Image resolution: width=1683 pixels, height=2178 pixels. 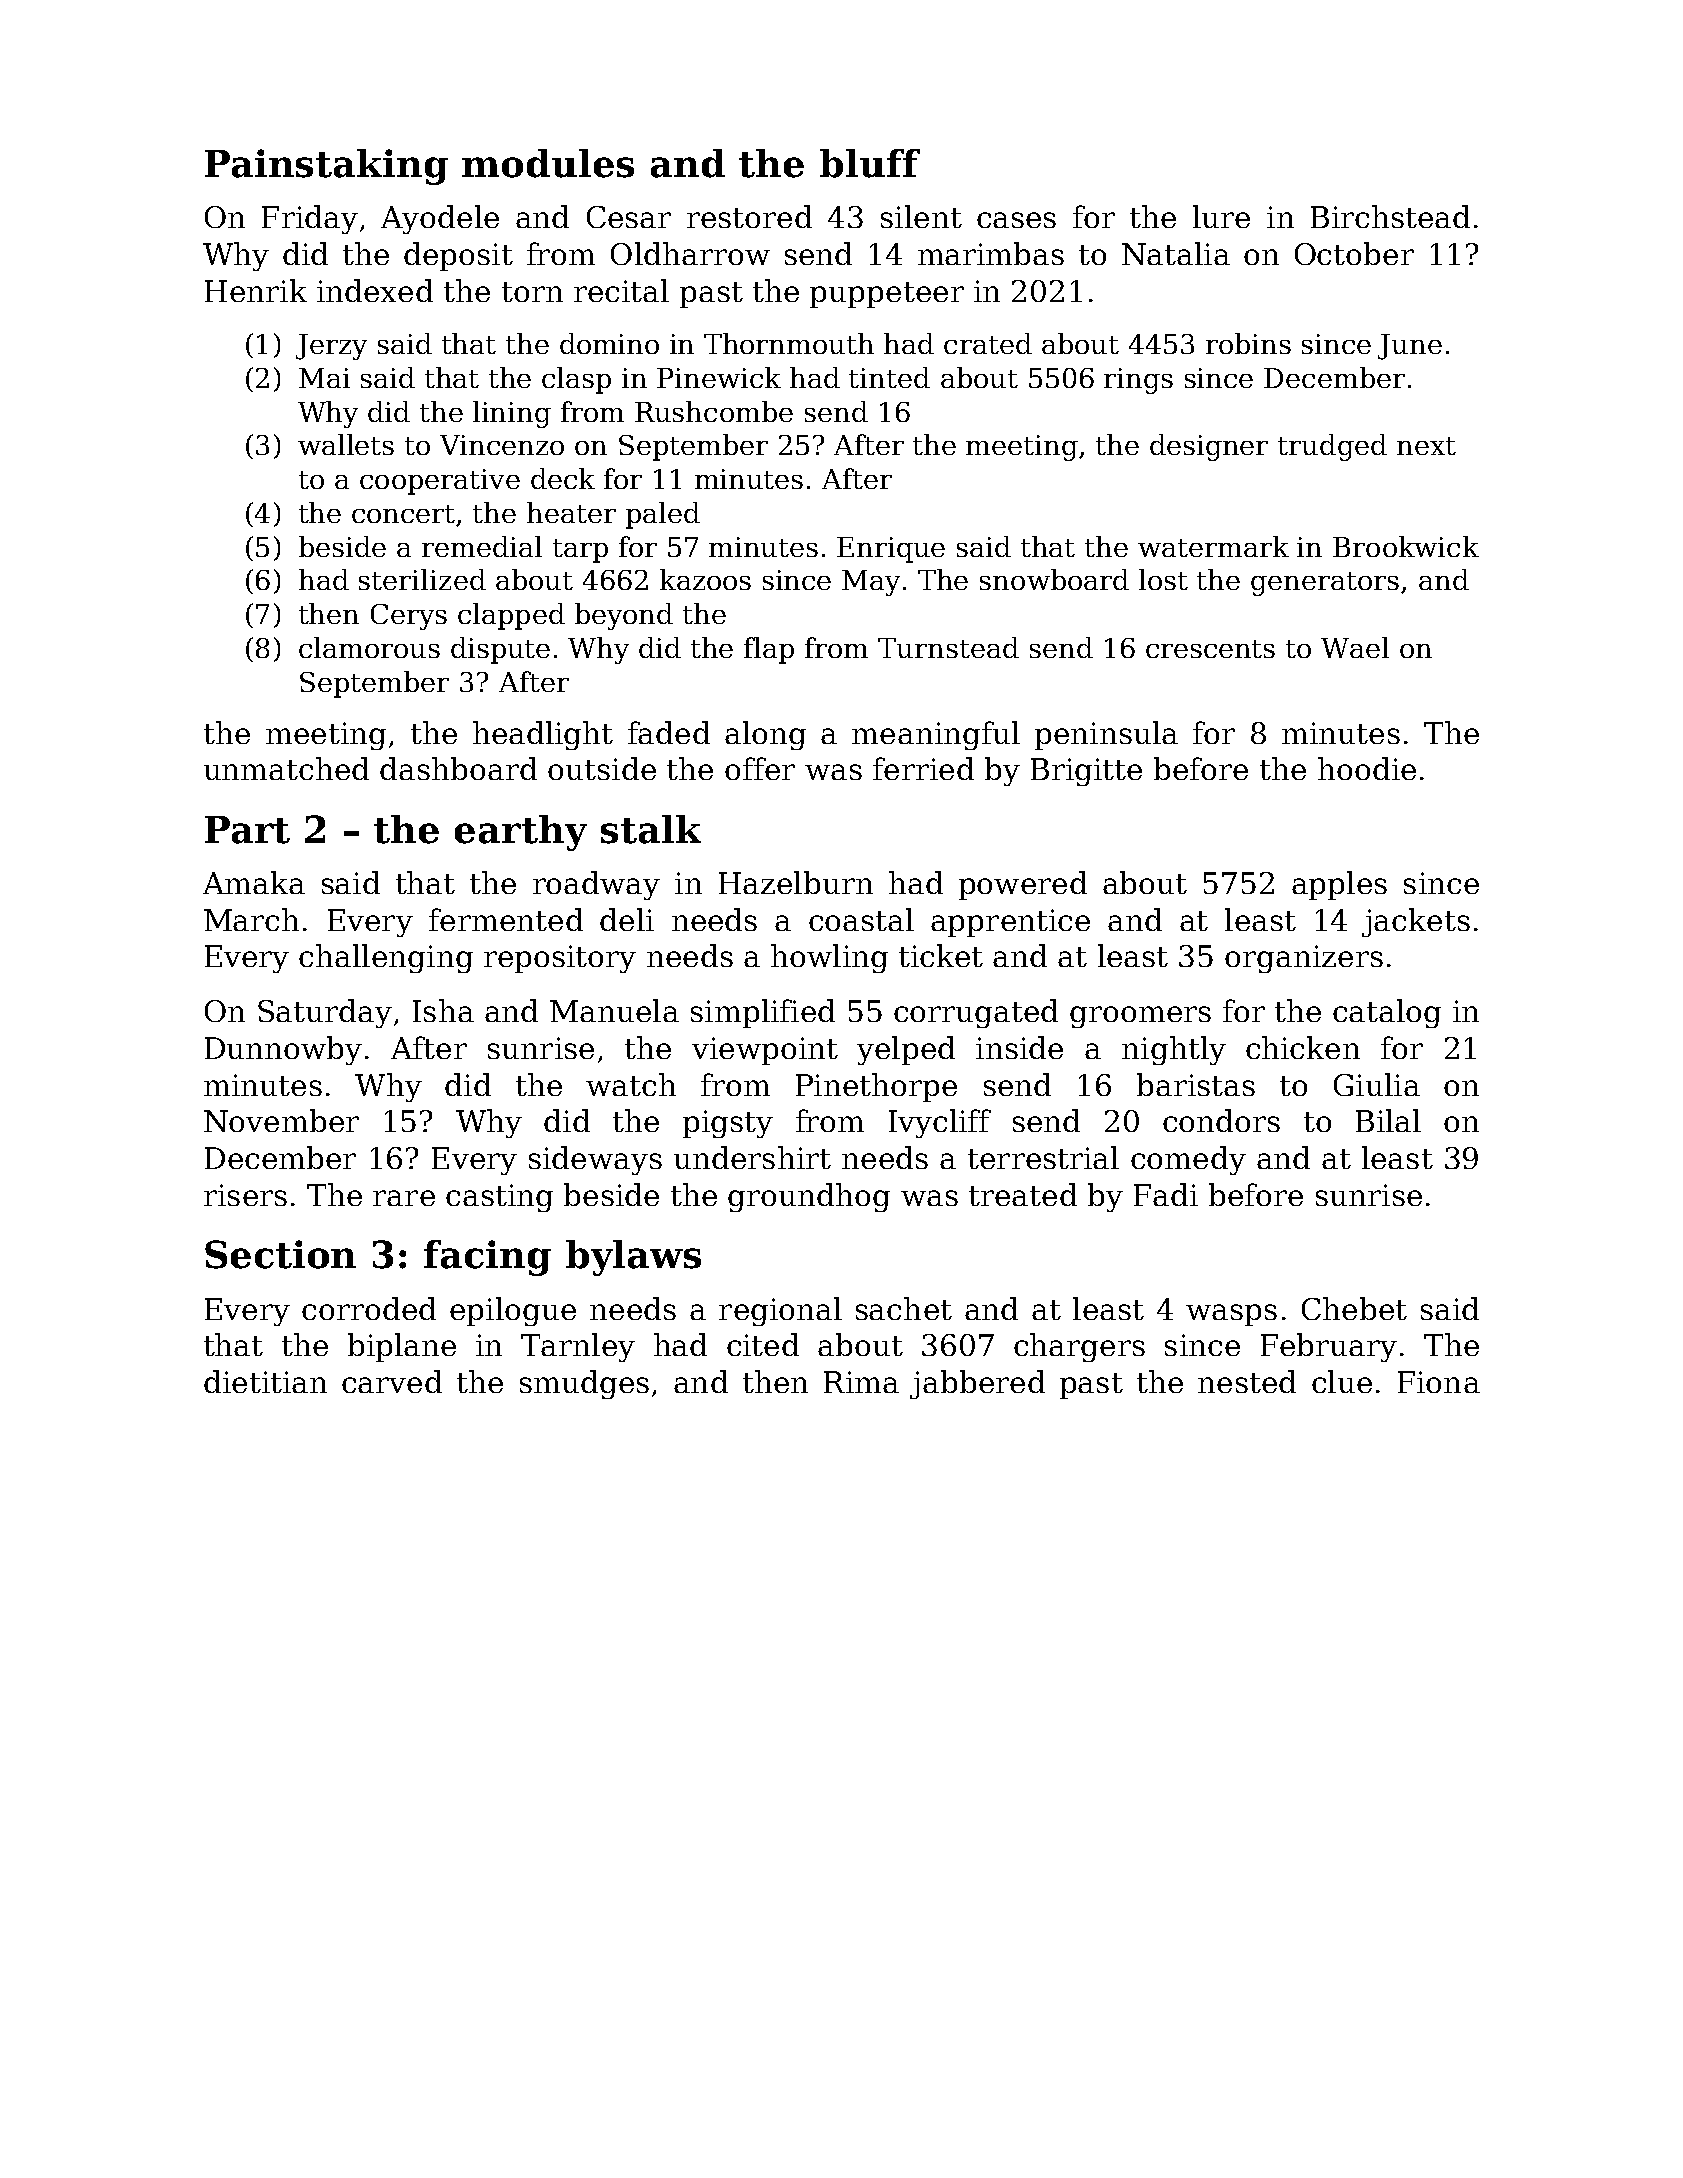 I want to click on November, so click(x=281, y=1120).
